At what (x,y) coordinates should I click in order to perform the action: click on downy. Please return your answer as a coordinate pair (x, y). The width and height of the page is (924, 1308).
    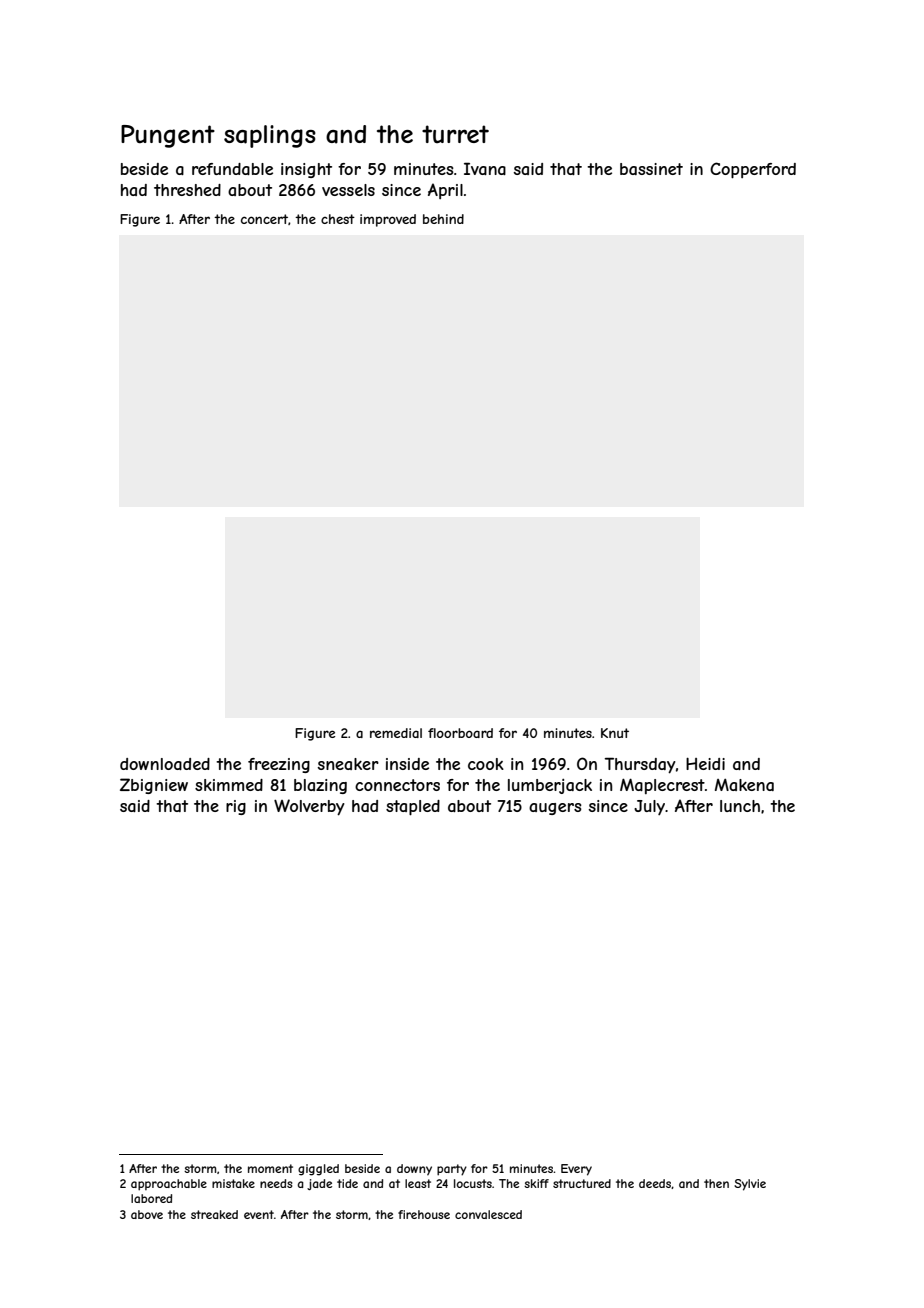
    Looking at the image, I should click on (414, 1170).
